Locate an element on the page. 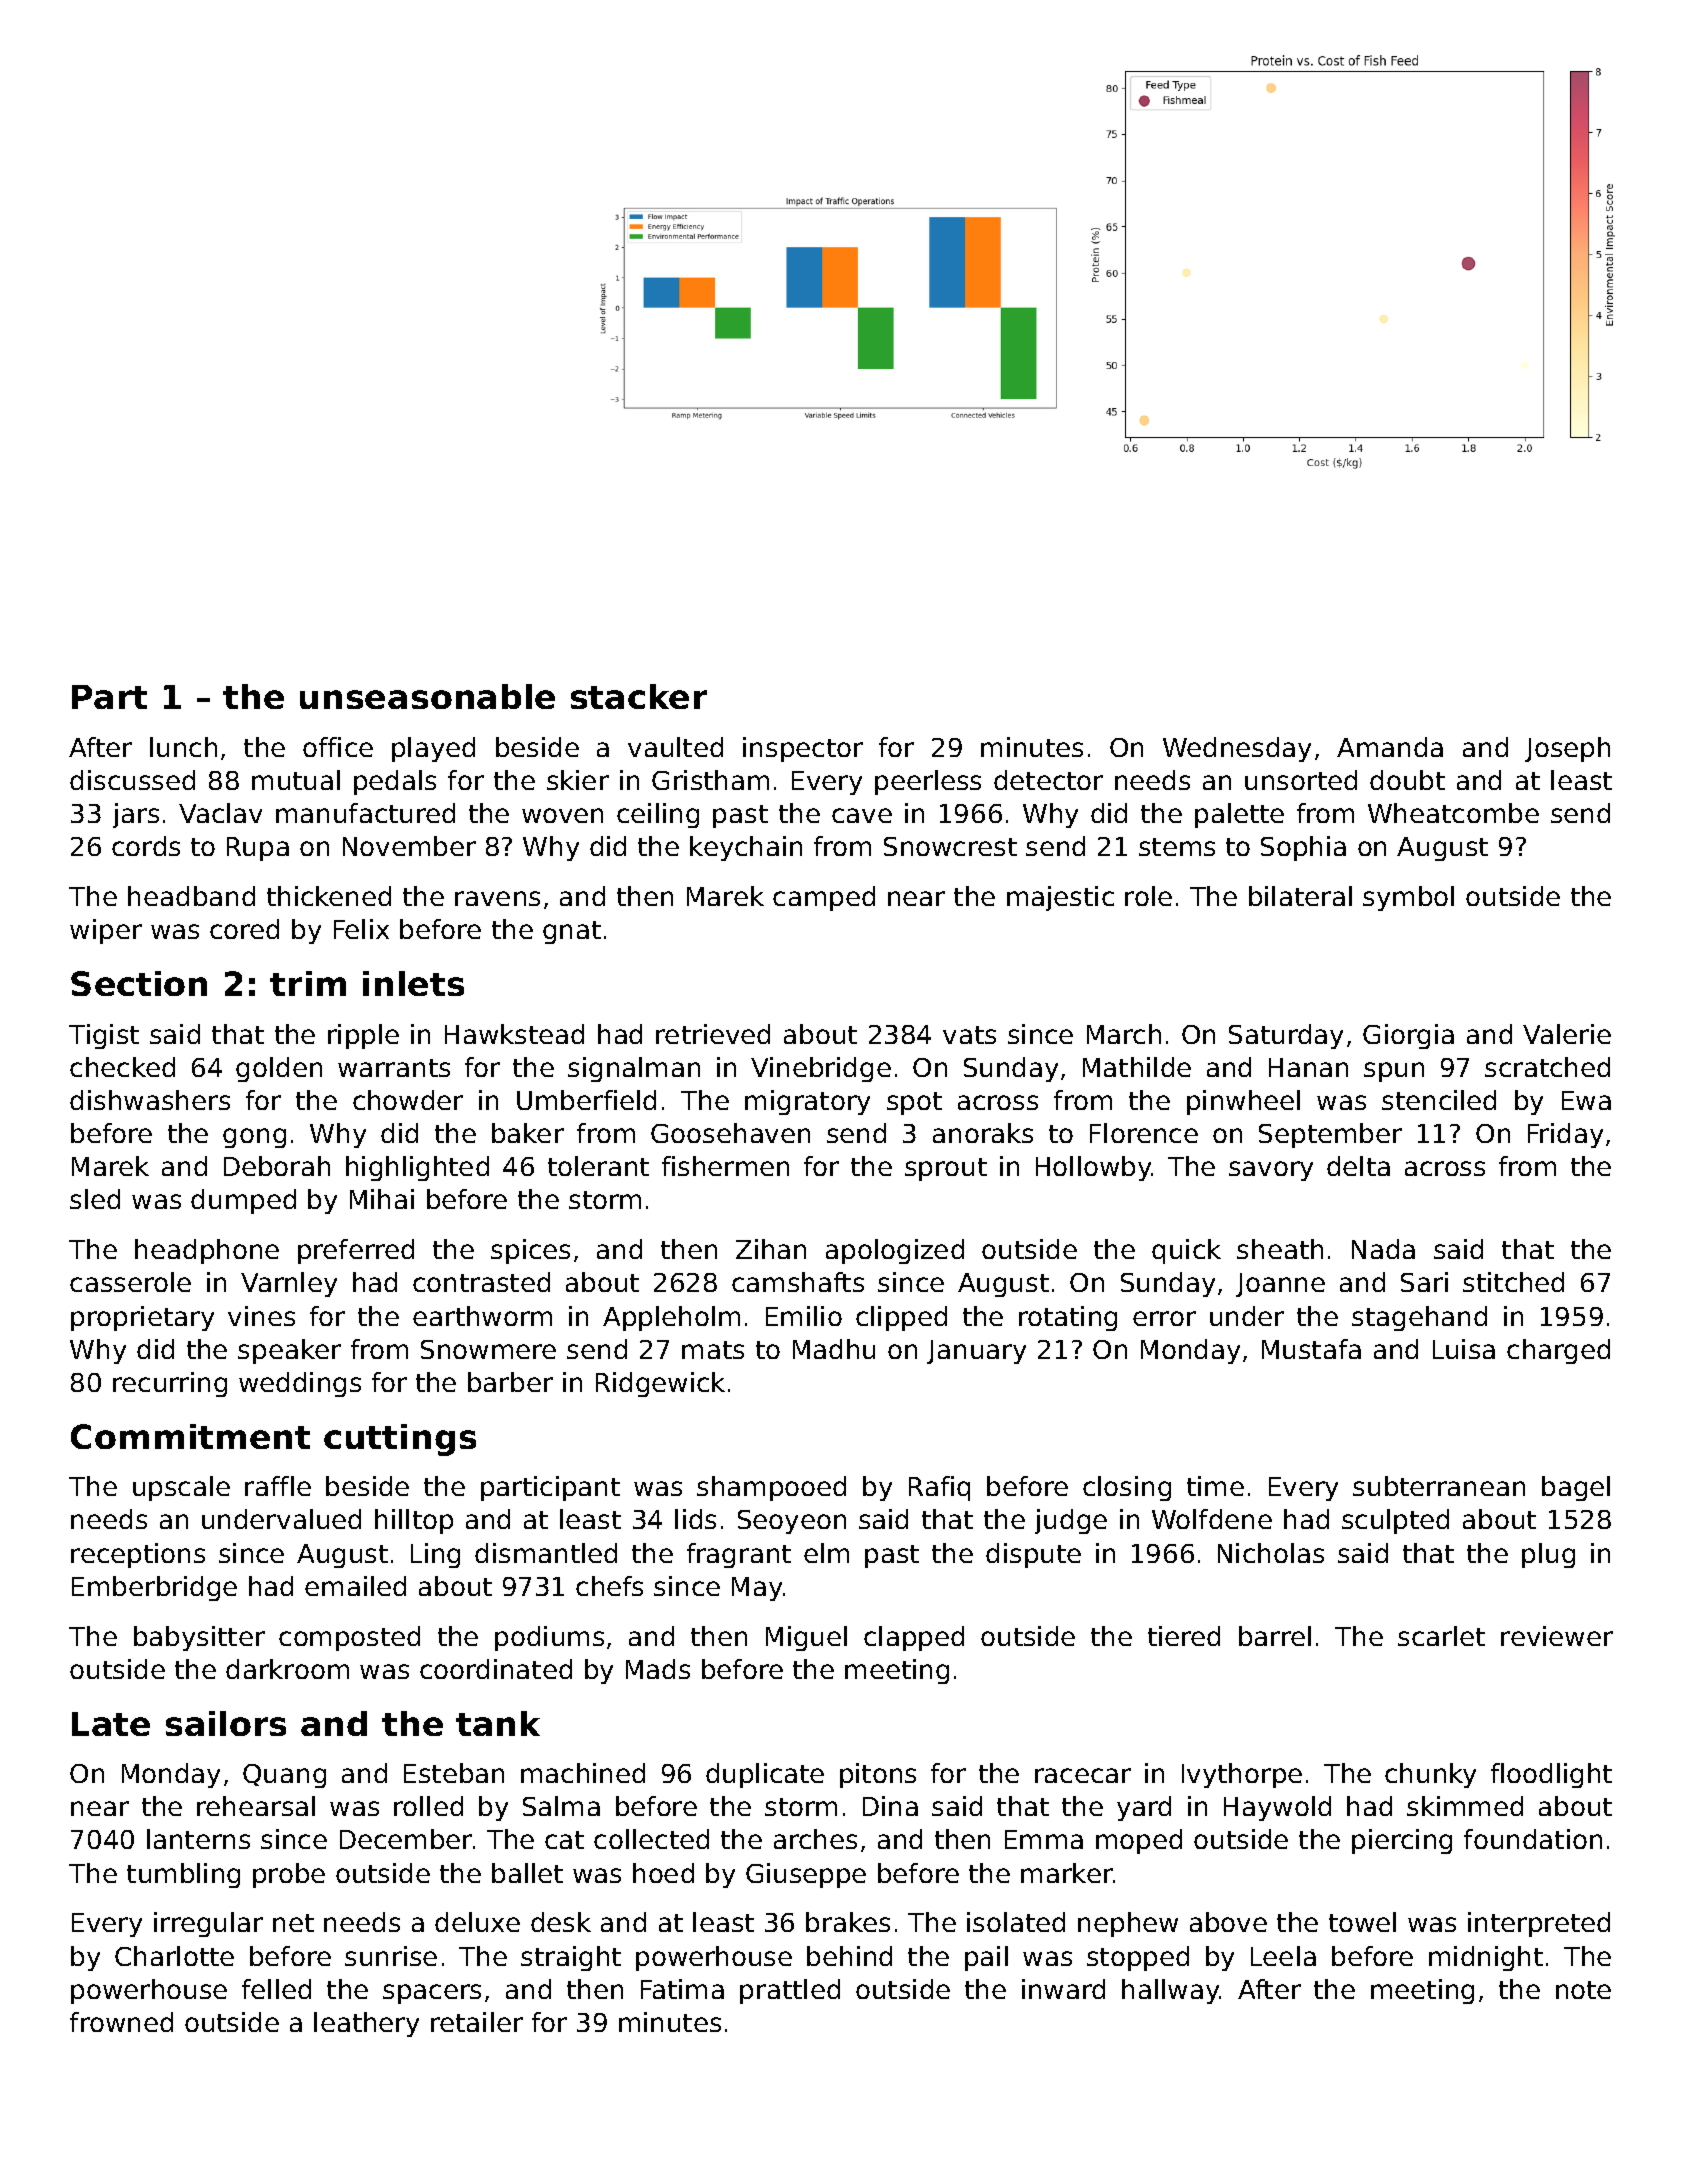 Image resolution: width=1683 pixels, height=2178 pixels. Gristham is located at coordinates (710, 780).
